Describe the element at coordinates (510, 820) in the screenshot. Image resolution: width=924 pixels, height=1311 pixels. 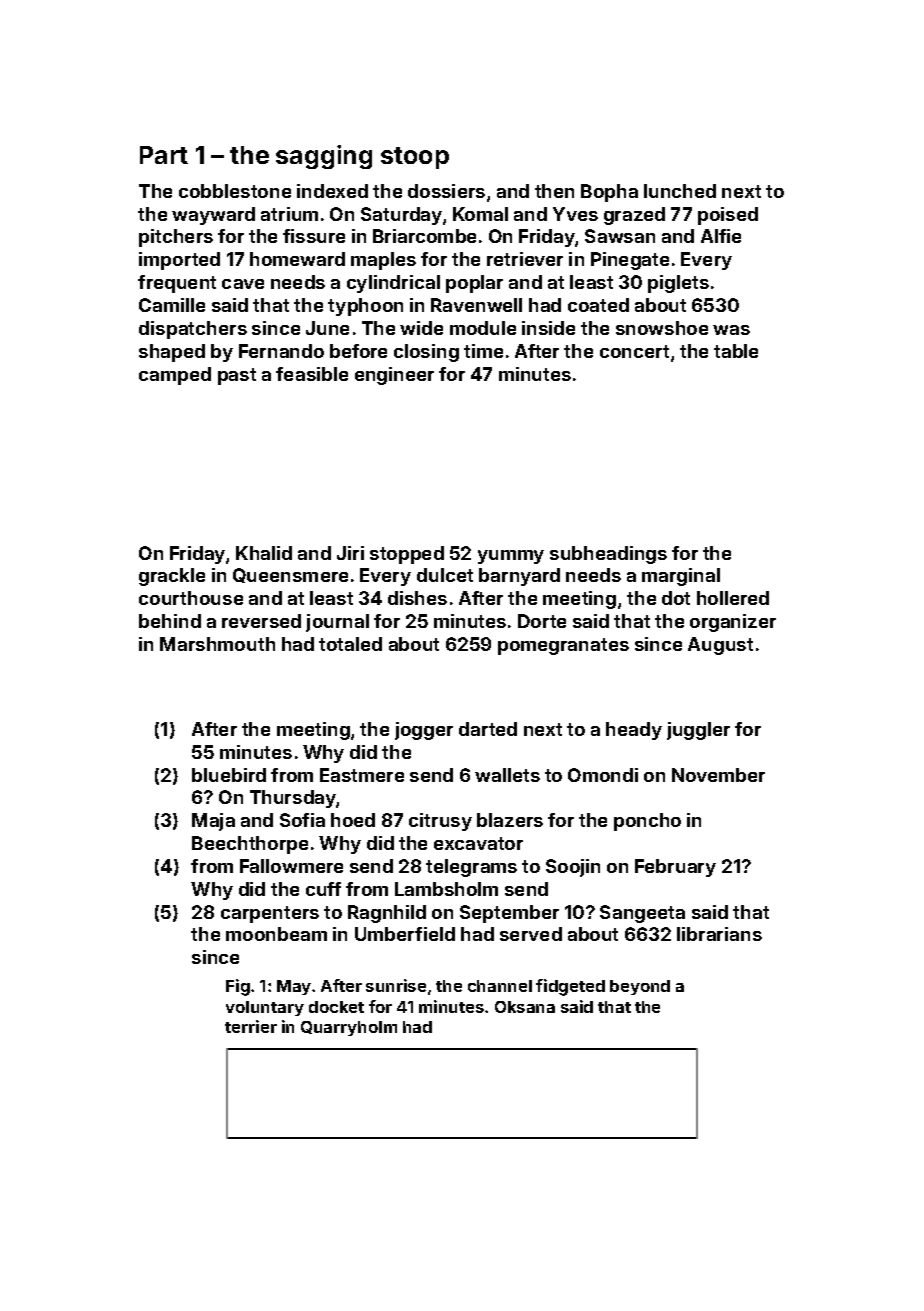
I see `blazers` at that location.
